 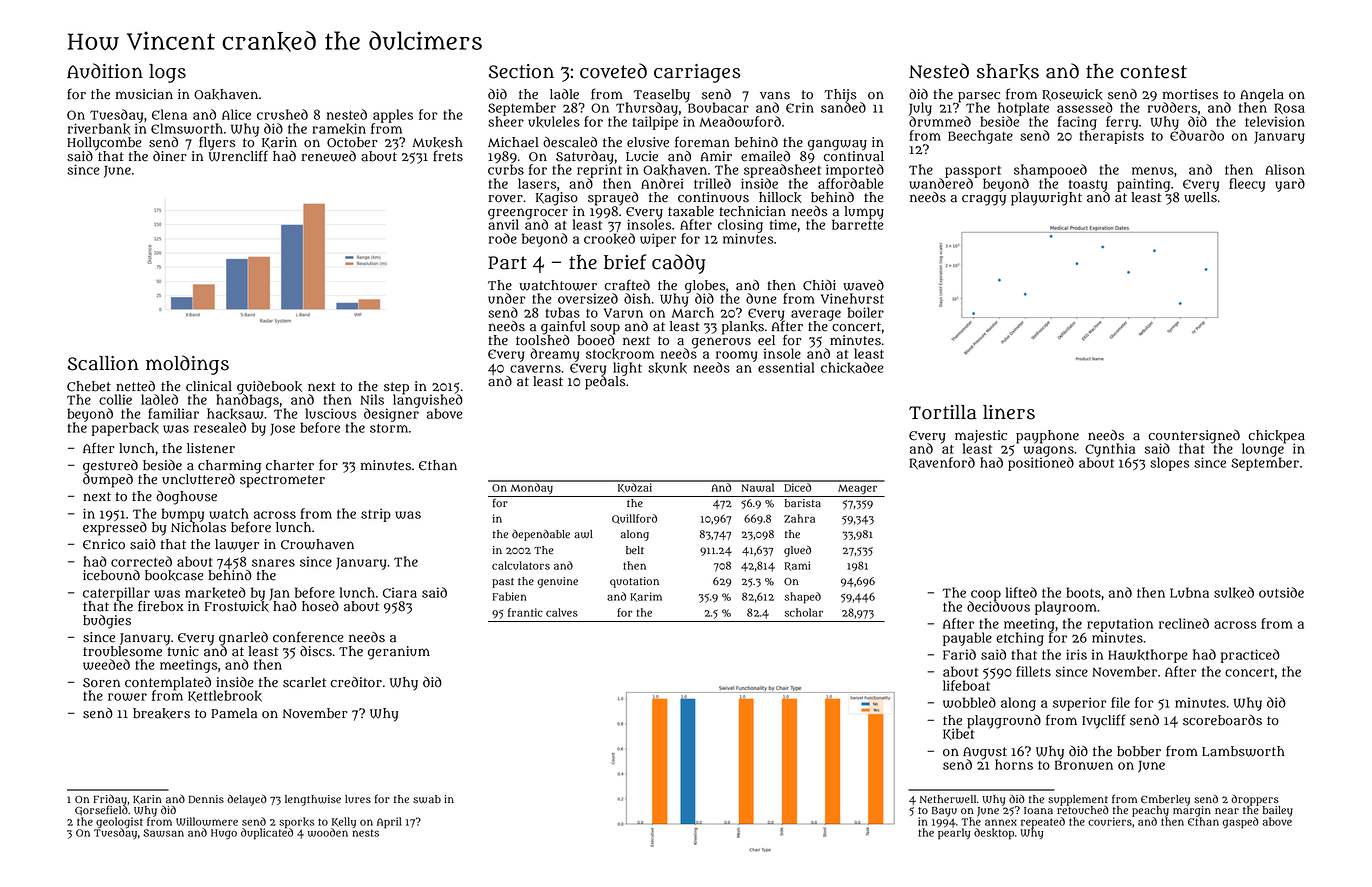 I want to click on caverns, so click(x=535, y=369).
